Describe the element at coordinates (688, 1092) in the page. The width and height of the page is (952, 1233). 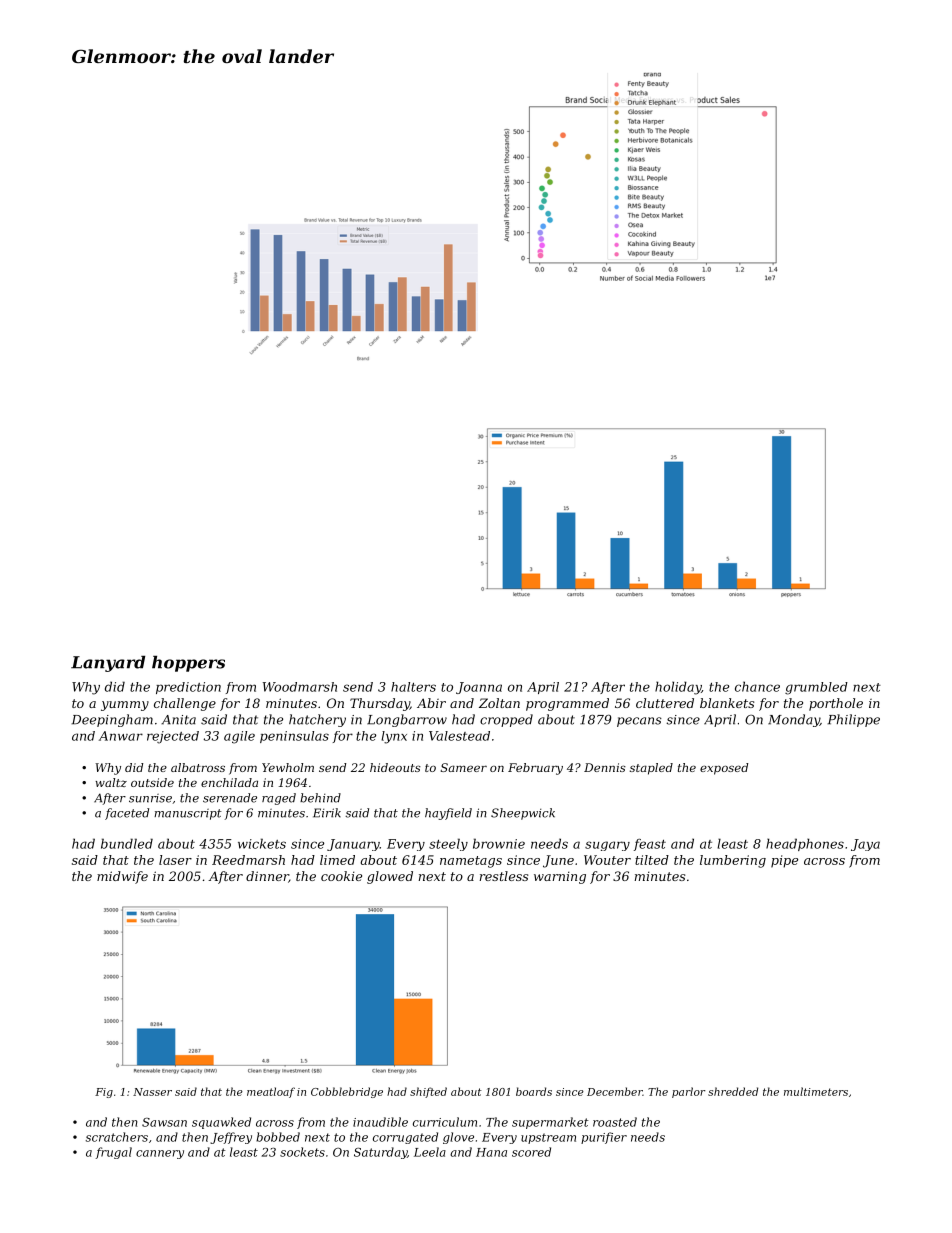
I see `parlor` at that location.
